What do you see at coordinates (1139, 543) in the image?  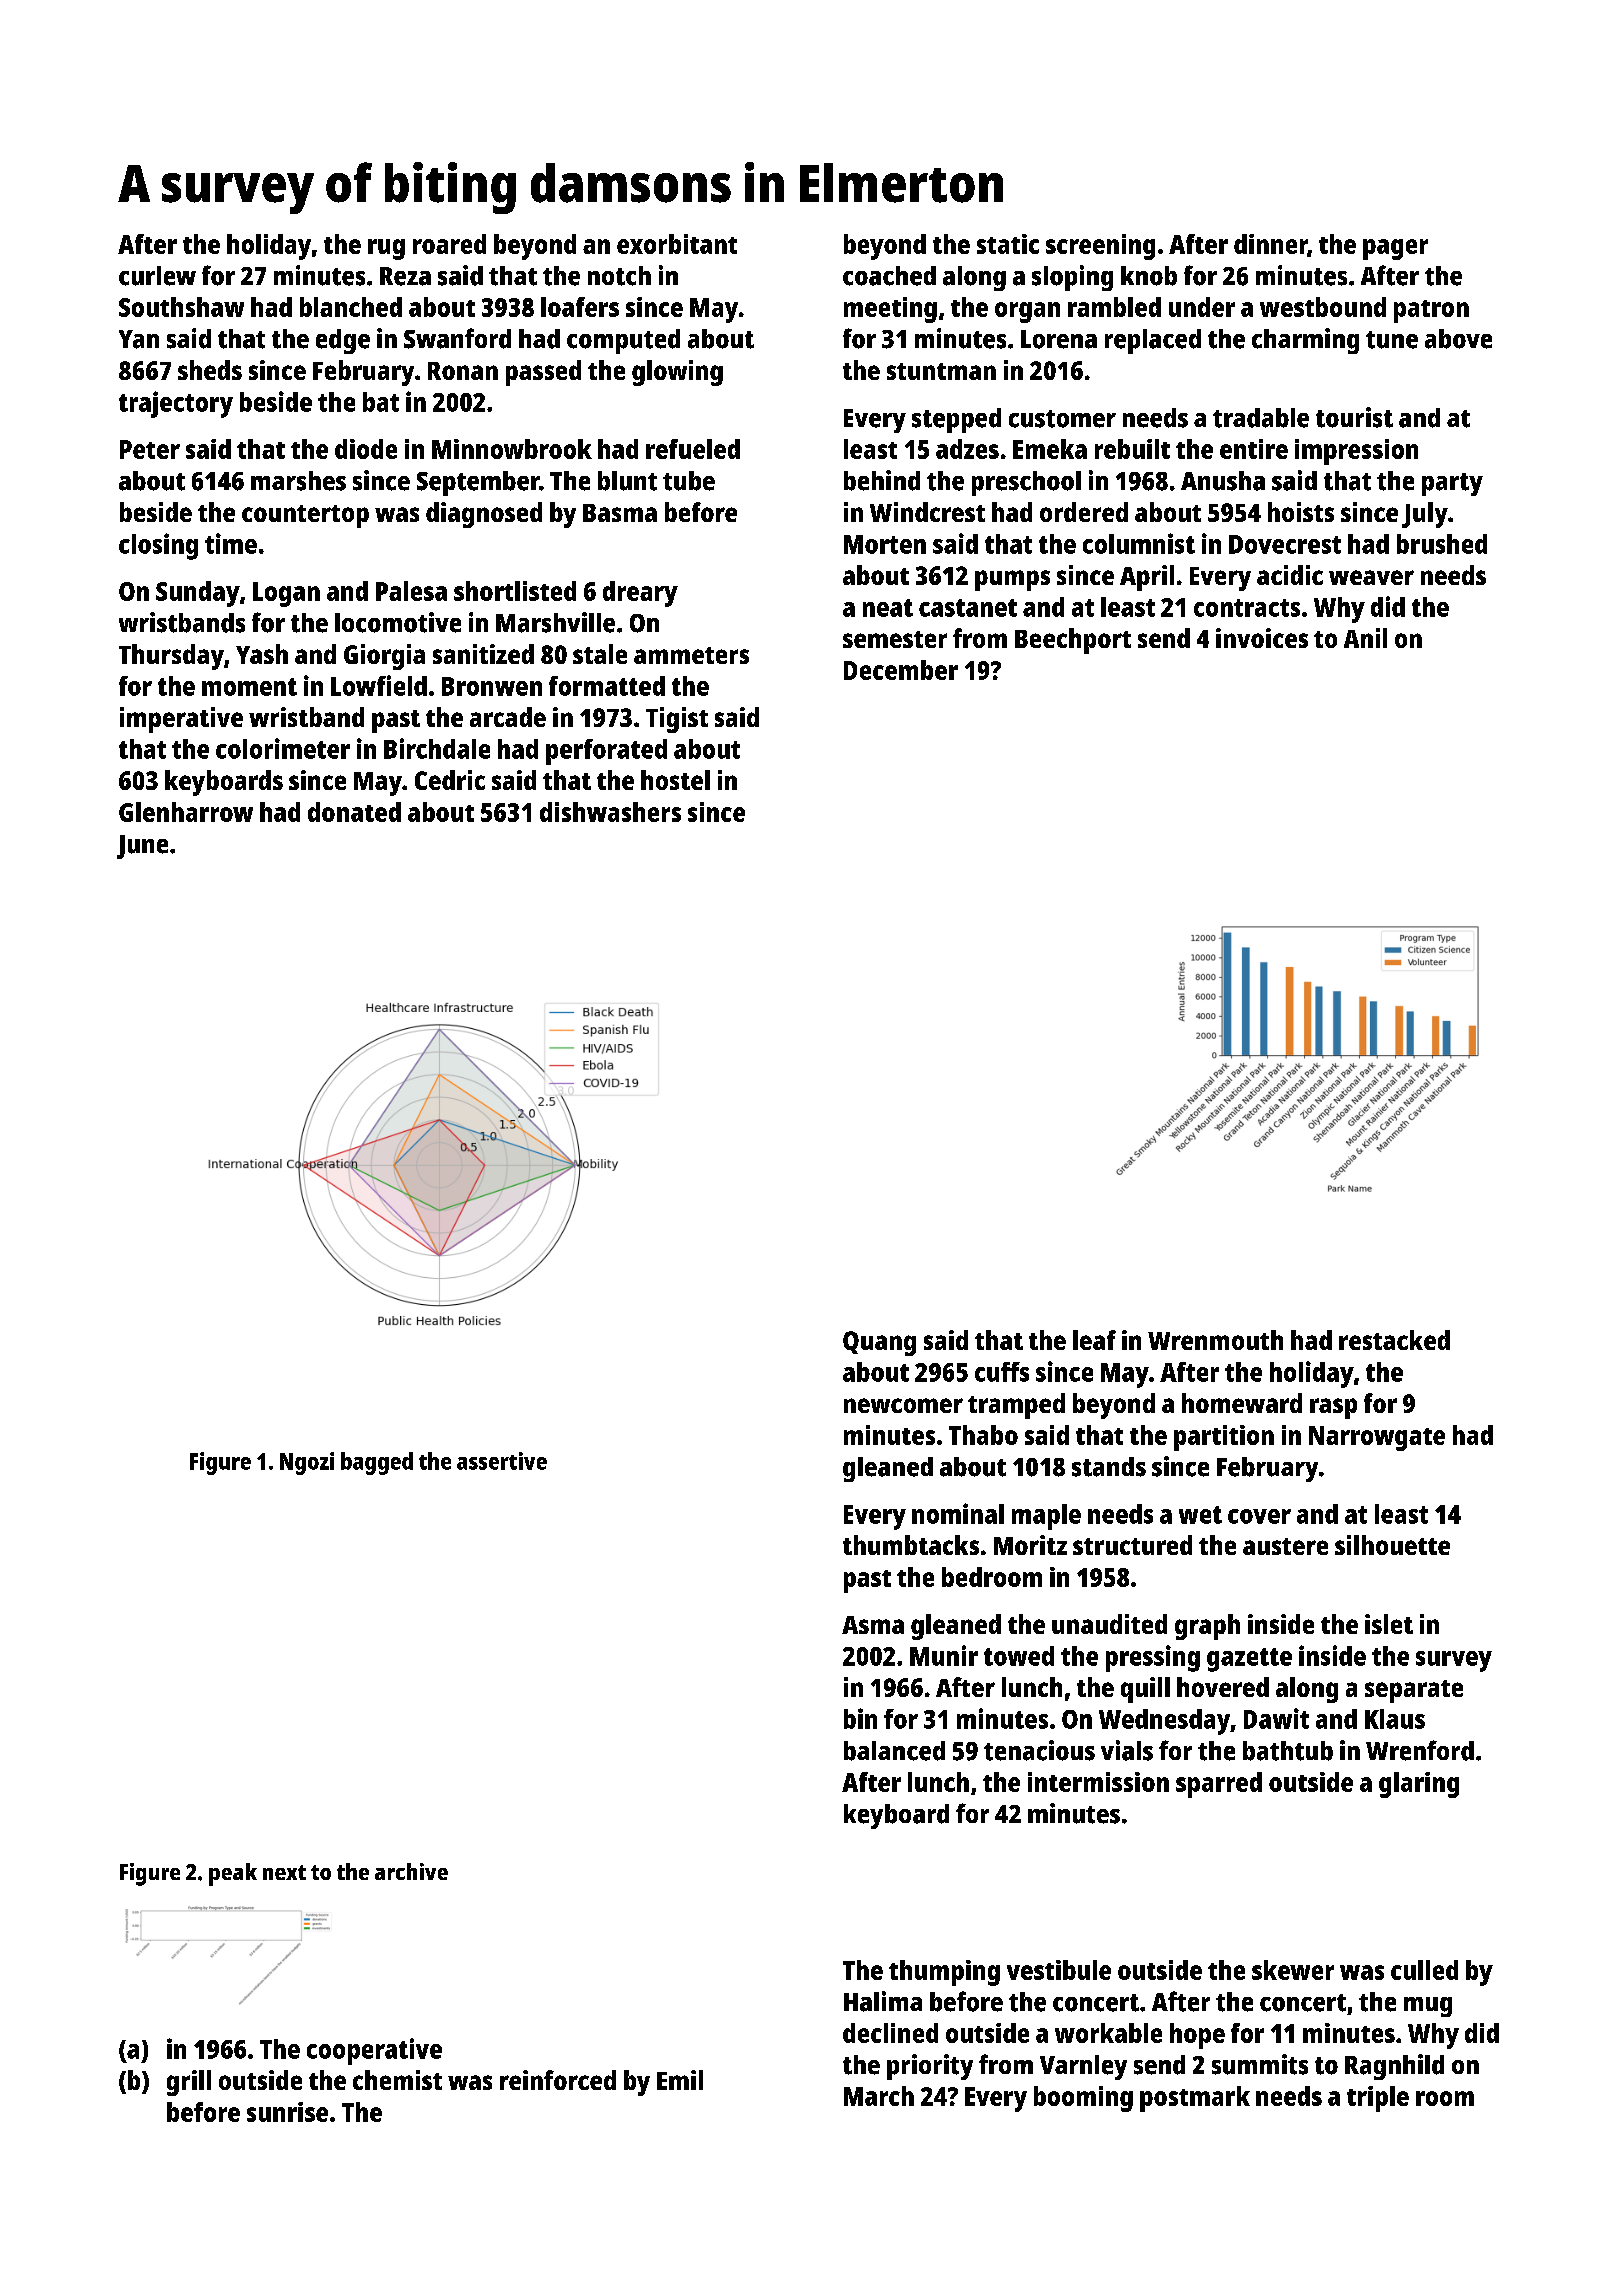 I see `columnist` at bounding box center [1139, 543].
